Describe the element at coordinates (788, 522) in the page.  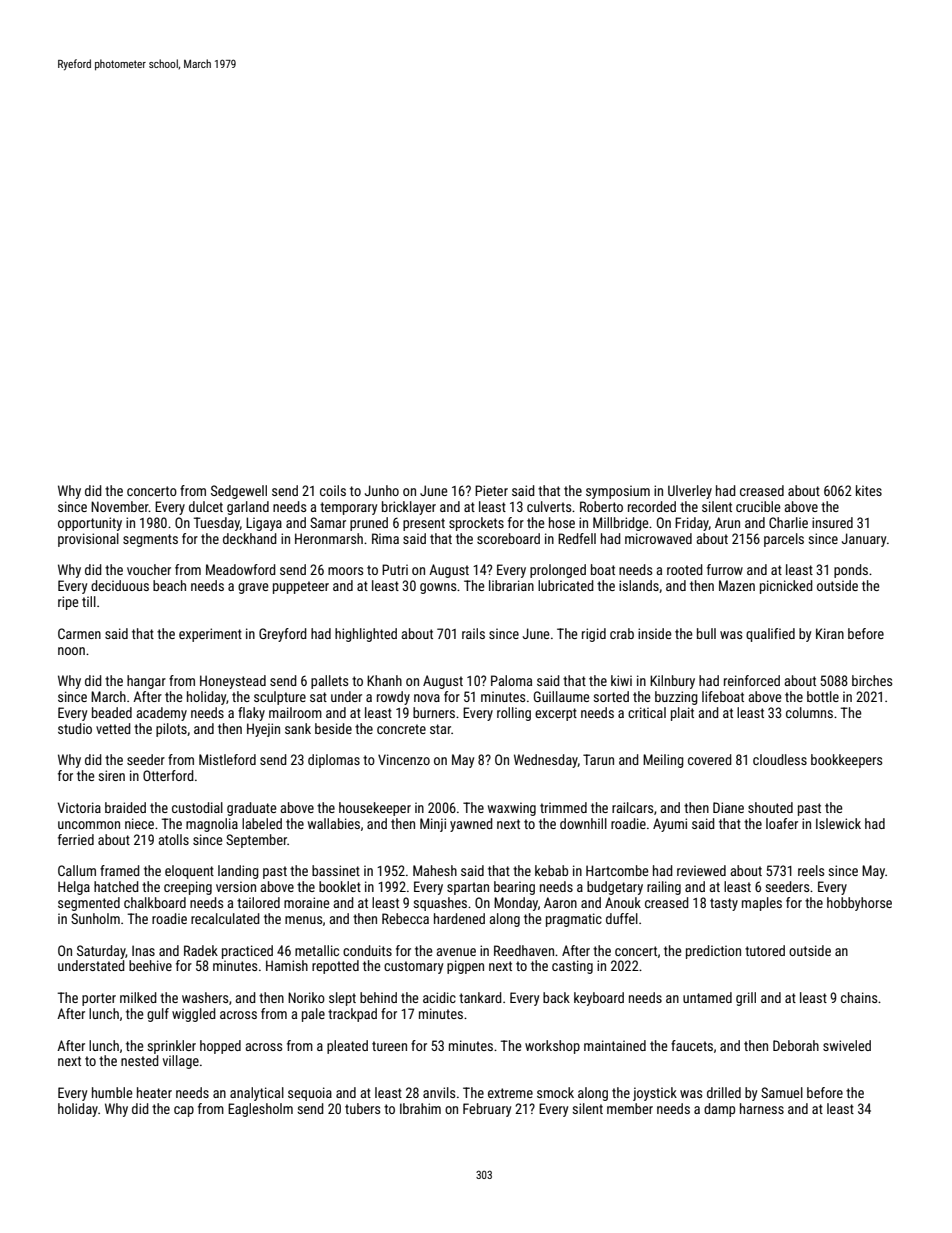
I see `Charlie` at that location.
